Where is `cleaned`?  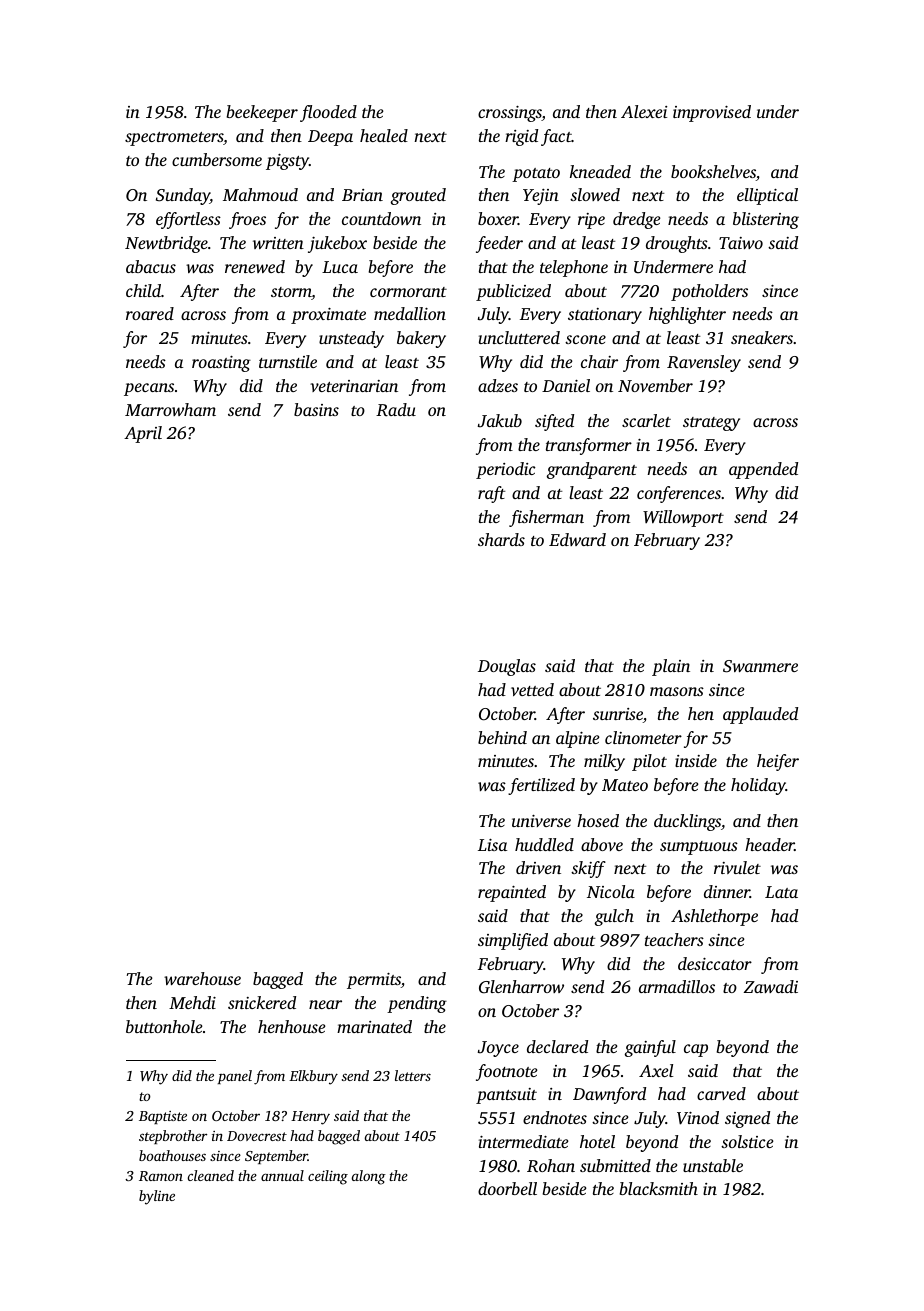
cleaned is located at coordinates (211, 1175).
